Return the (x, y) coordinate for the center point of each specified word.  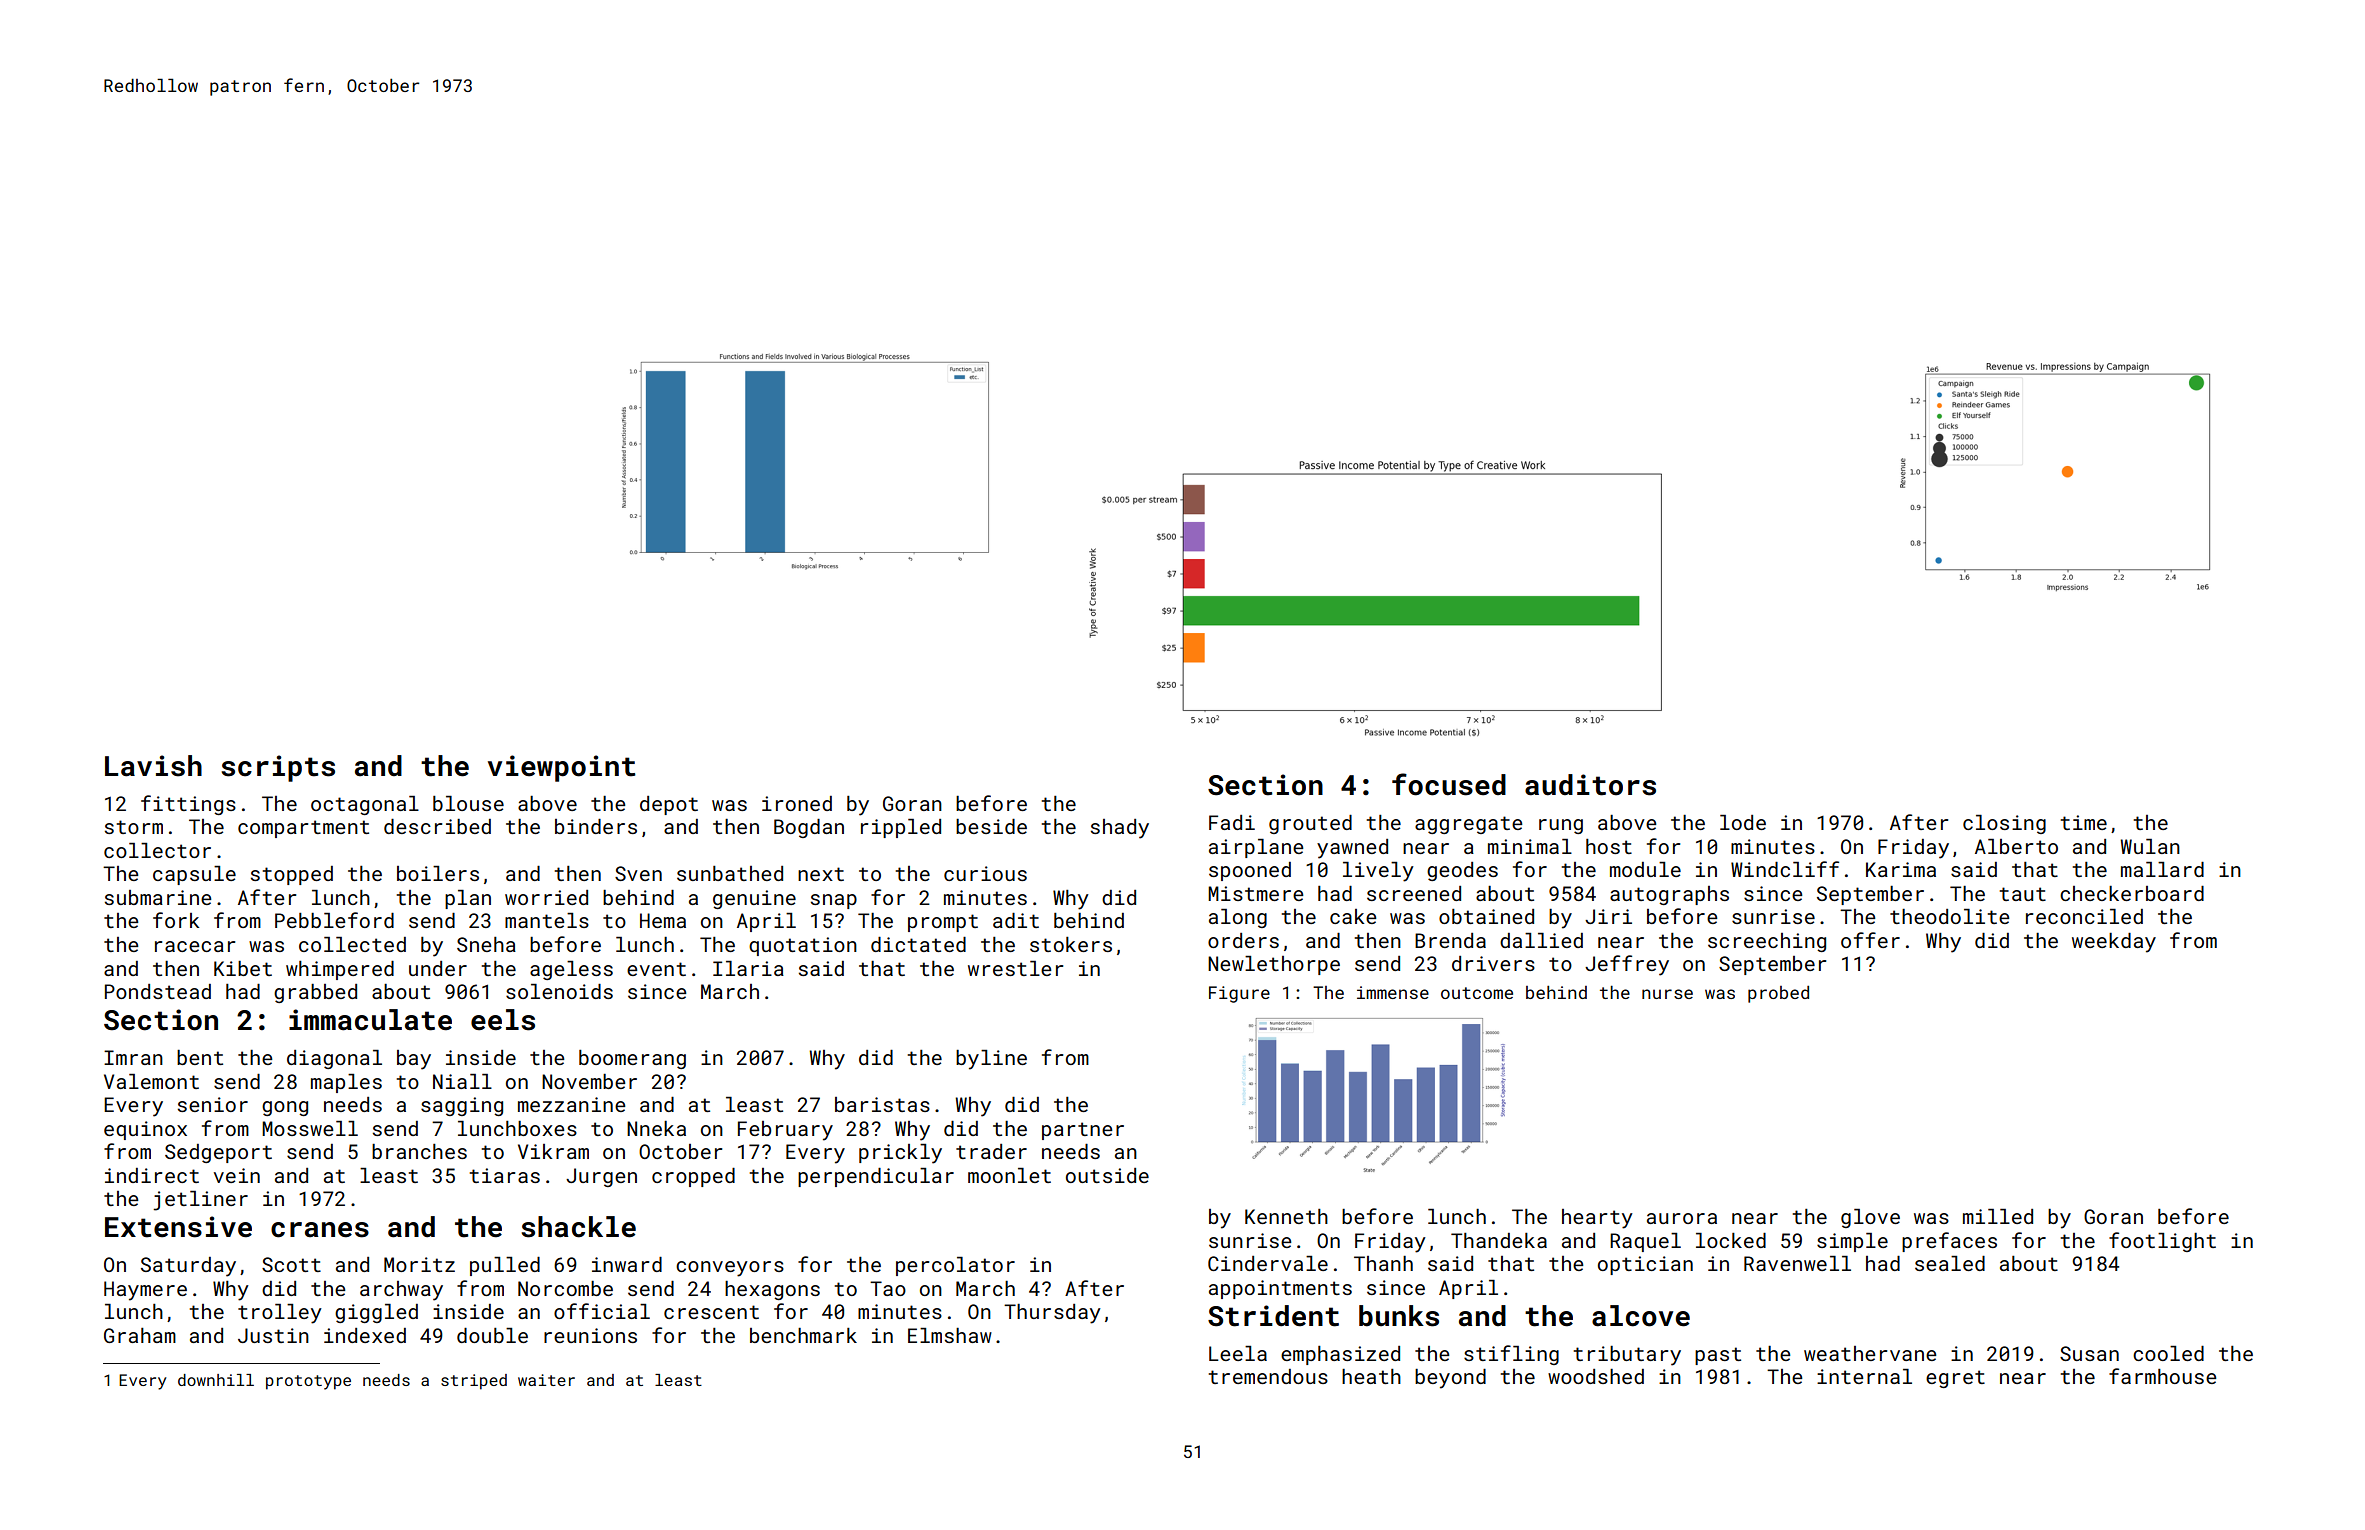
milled (1998, 1216)
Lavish (153, 766)
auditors (1590, 785)
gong (285, 1108)
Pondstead (158, 991)
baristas (882, 1104)
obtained (1486, 916)
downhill (216, 1380)
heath (1371, 1376)
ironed (797, 803)
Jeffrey (1627, 965)
